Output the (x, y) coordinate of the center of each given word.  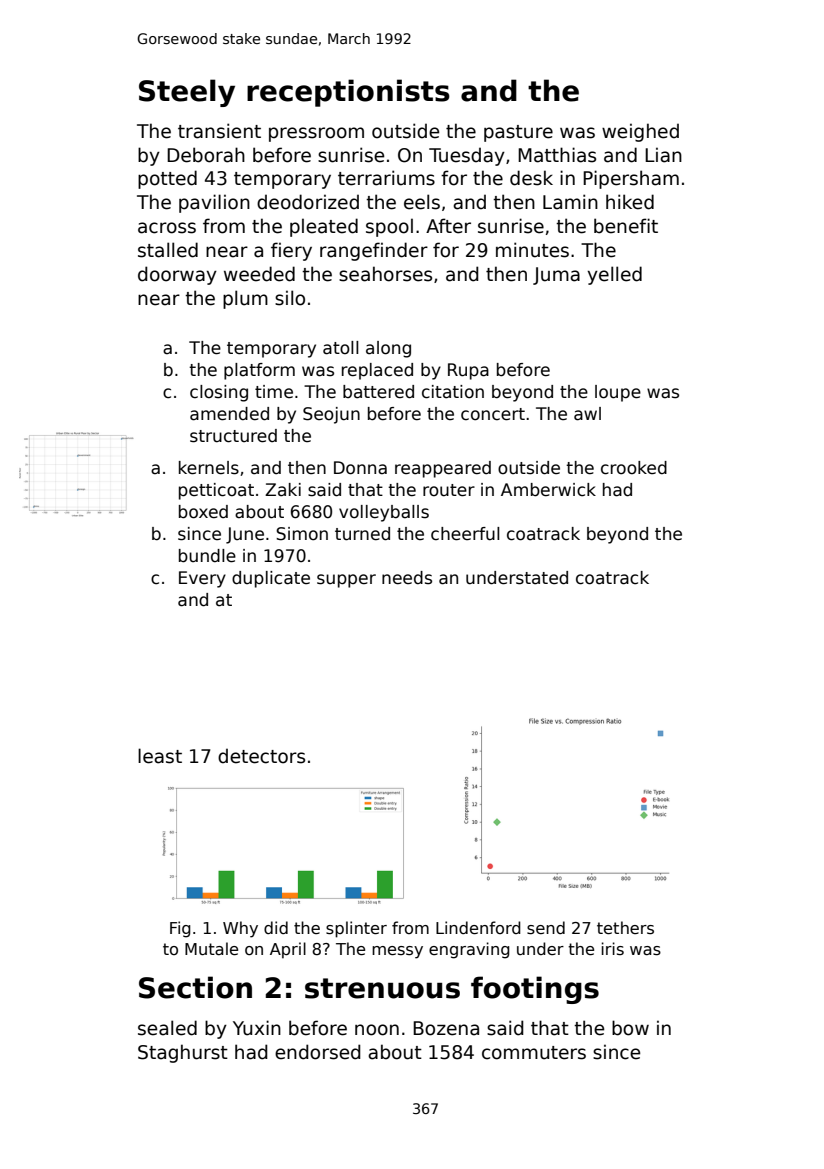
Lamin (570, 202)
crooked (634, 468)
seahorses (385, 274)
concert (493, 414)
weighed (640, 132)
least (160, 756)
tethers (625, 928)
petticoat (216, 491)
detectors (261, 756)
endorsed (318, 1052)
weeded (259, 274)
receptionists (348, 93)
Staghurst (183, 1053)
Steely (187, 93)
